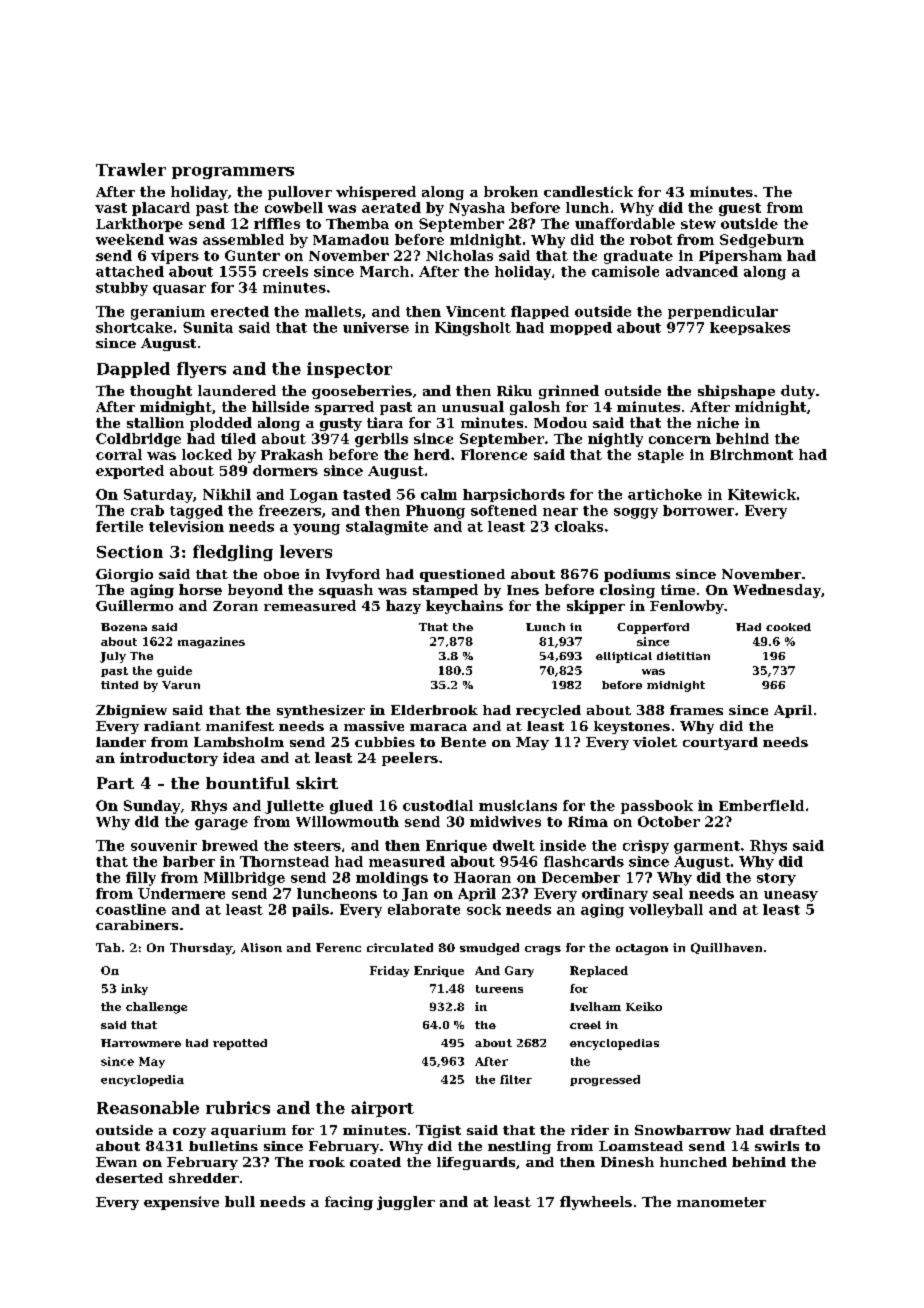 The width and height of the screenshot is (924, 1308). What do you see at coordinates (204, 1178) in the screenshot?
I see `shredder` at bounding box center [204, 1178].
